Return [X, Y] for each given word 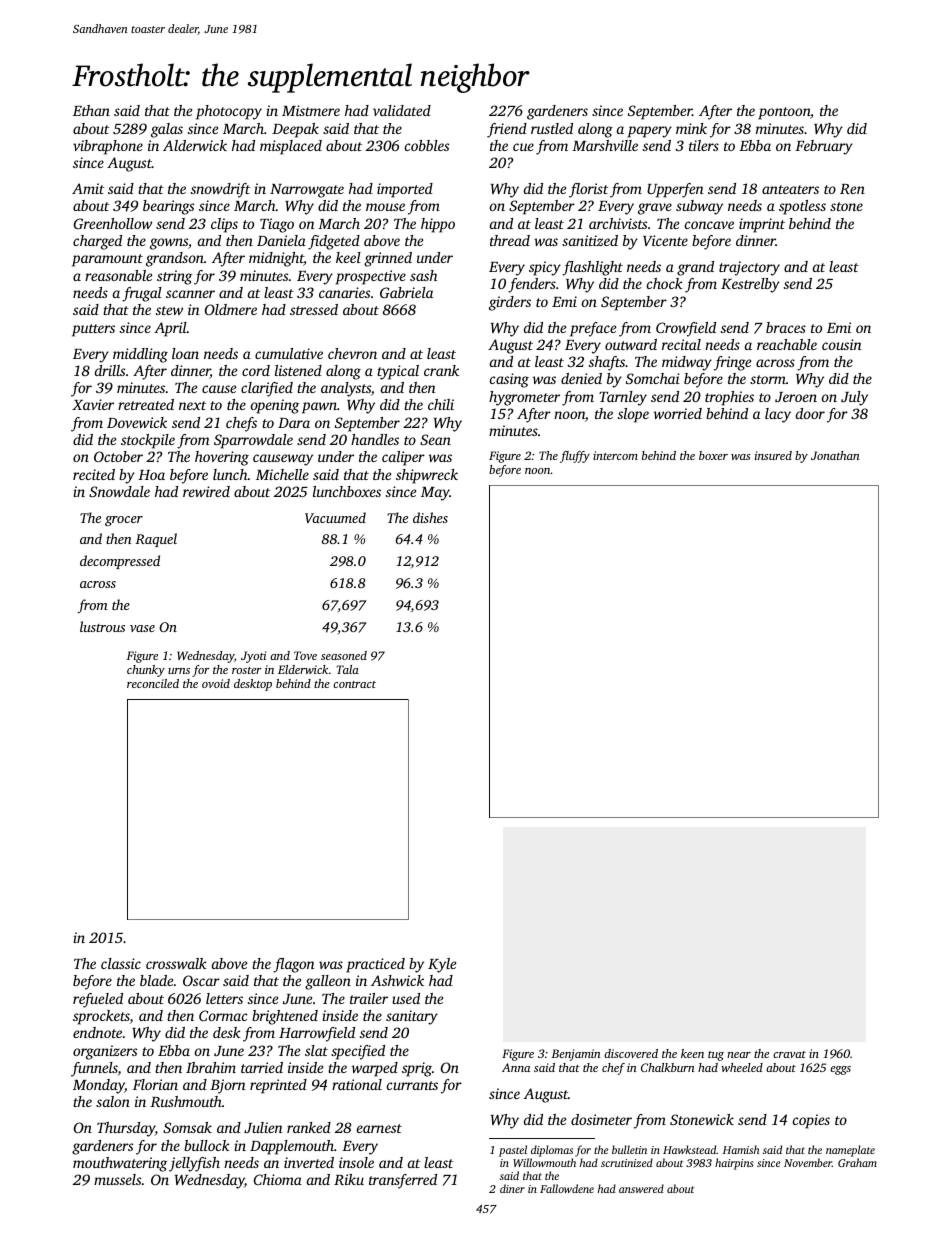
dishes [430, 517]
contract [354, 684]
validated [402, 110]
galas [167, 130]
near [739, 1055]
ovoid [216, 683]
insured [773, 455]
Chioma [278, 1179]
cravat [789, 1054]
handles [375, 439]
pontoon [784, 113]
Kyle [442, 965]
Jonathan [835, 455]
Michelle [282, 474]
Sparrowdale [253, 441]
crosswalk [176, 963]
